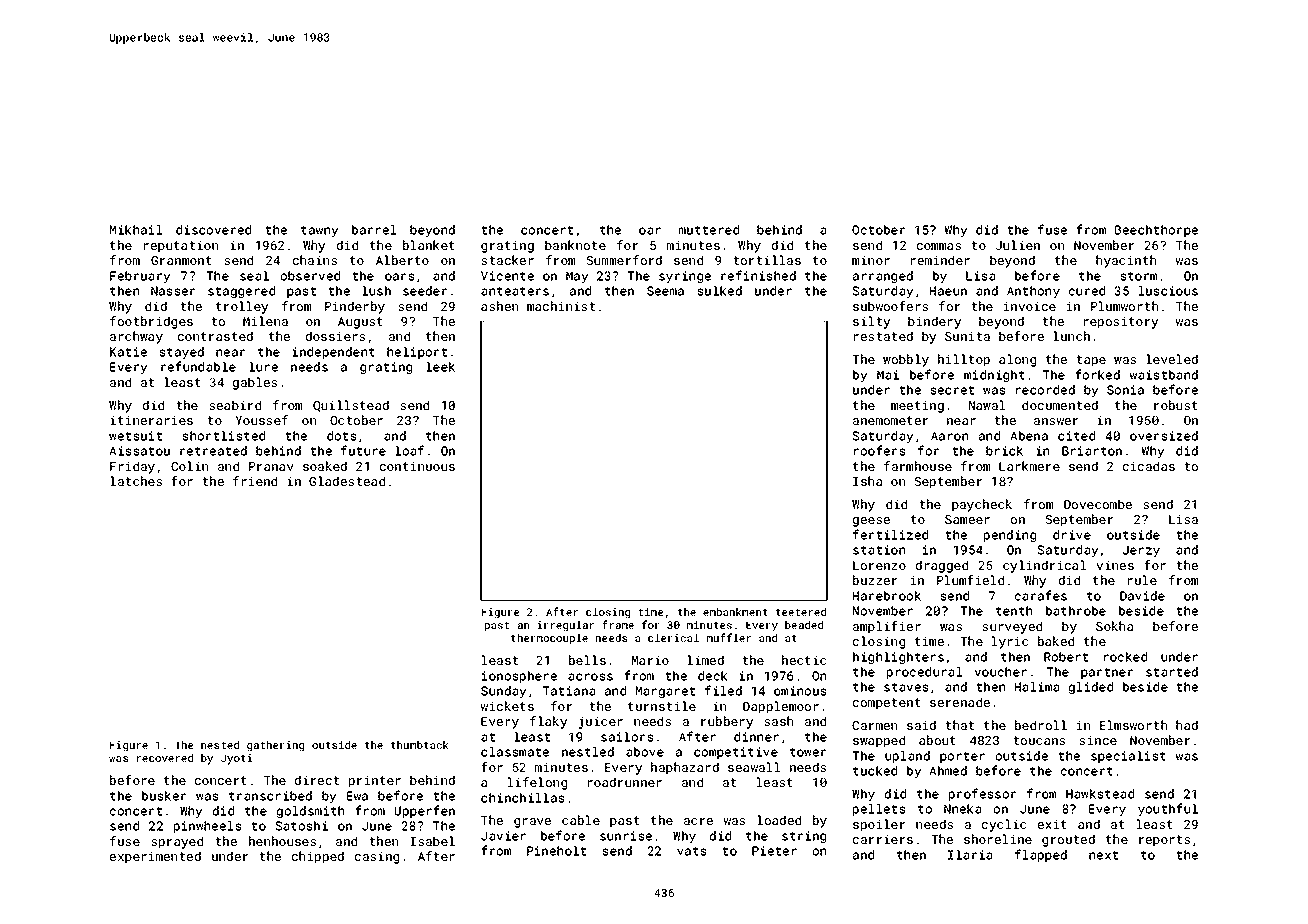 The height and width of the screenshot is (924, 1308). What do you see at coordinates (155, 857) in the screenshot?
I see `experimented` at bounding box center [155, 857].
